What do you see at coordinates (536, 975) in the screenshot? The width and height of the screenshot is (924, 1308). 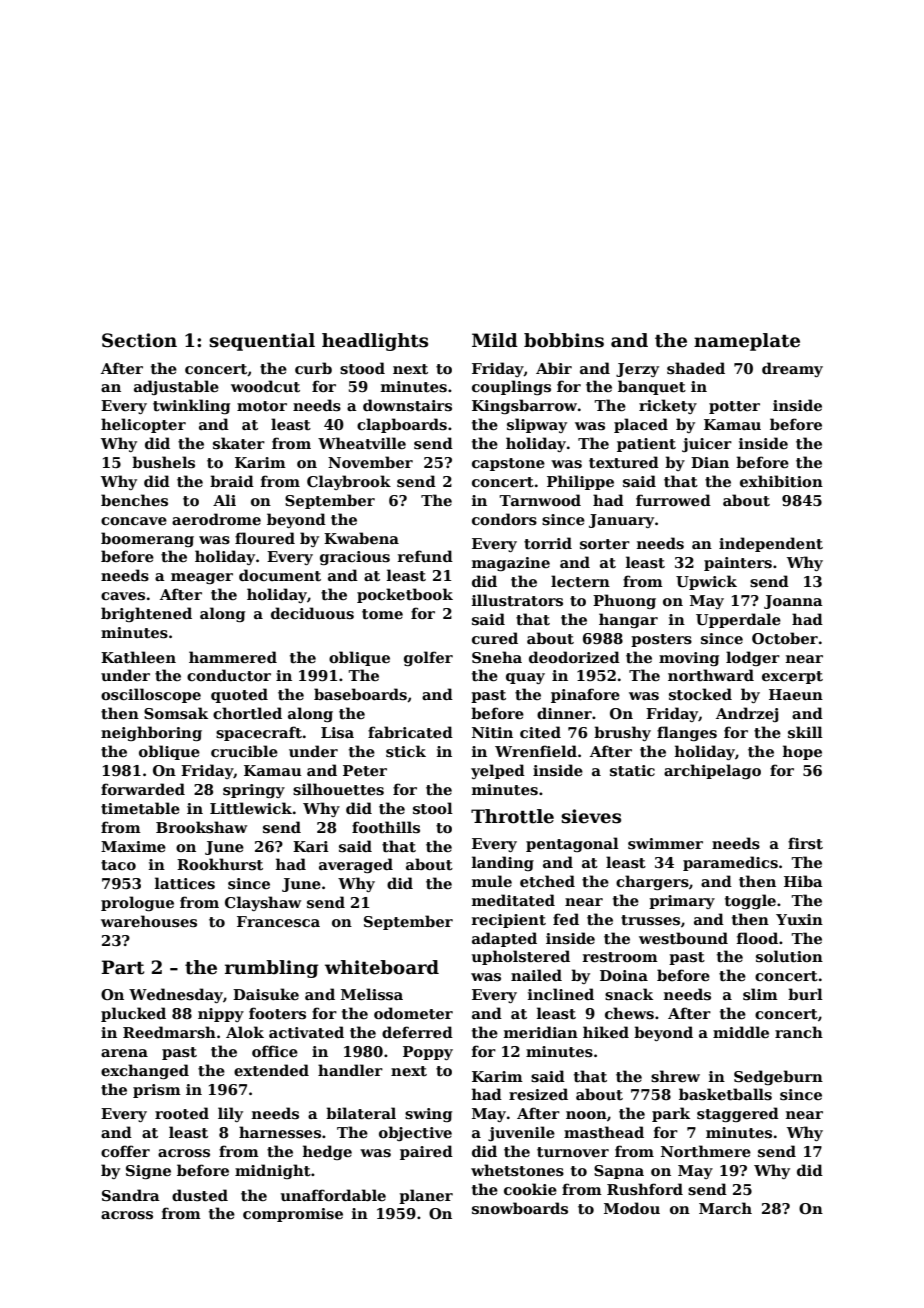 I see `nailed` at bounding box center [536, 975].
